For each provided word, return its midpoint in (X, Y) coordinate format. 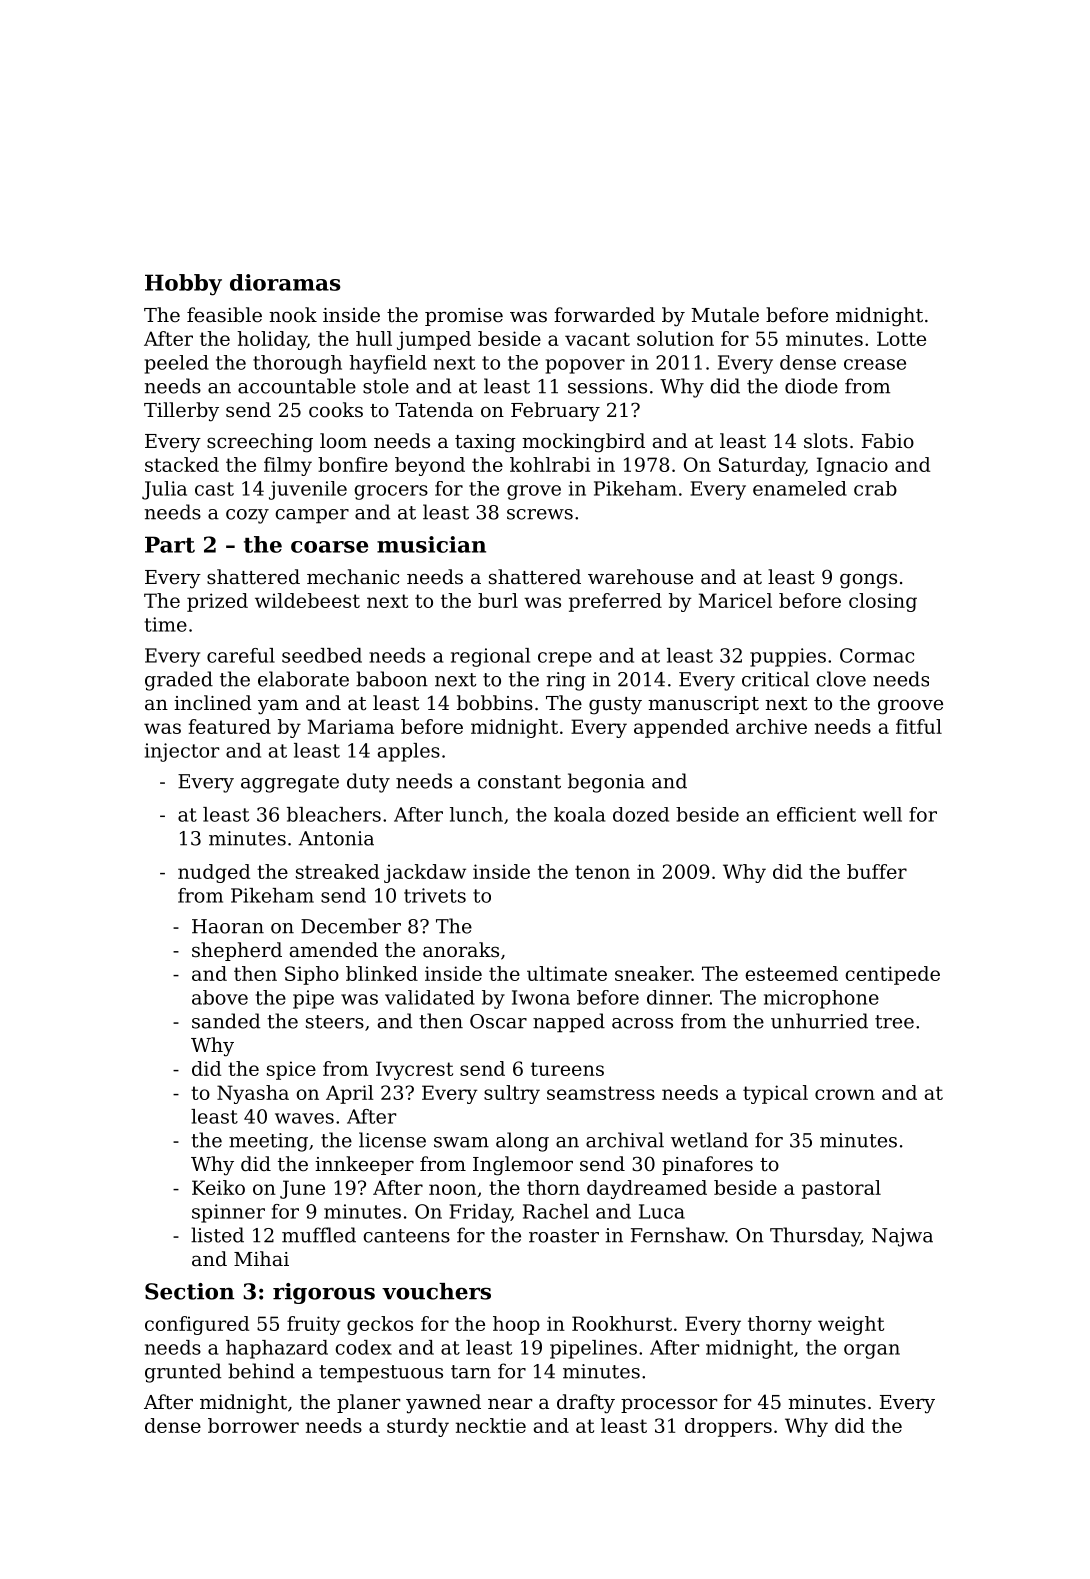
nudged (214, 873)
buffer (877, 871)
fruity (314, 1325)
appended (681, 728)
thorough (297, 364)
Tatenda (434, 410)
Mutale (725, 315)
